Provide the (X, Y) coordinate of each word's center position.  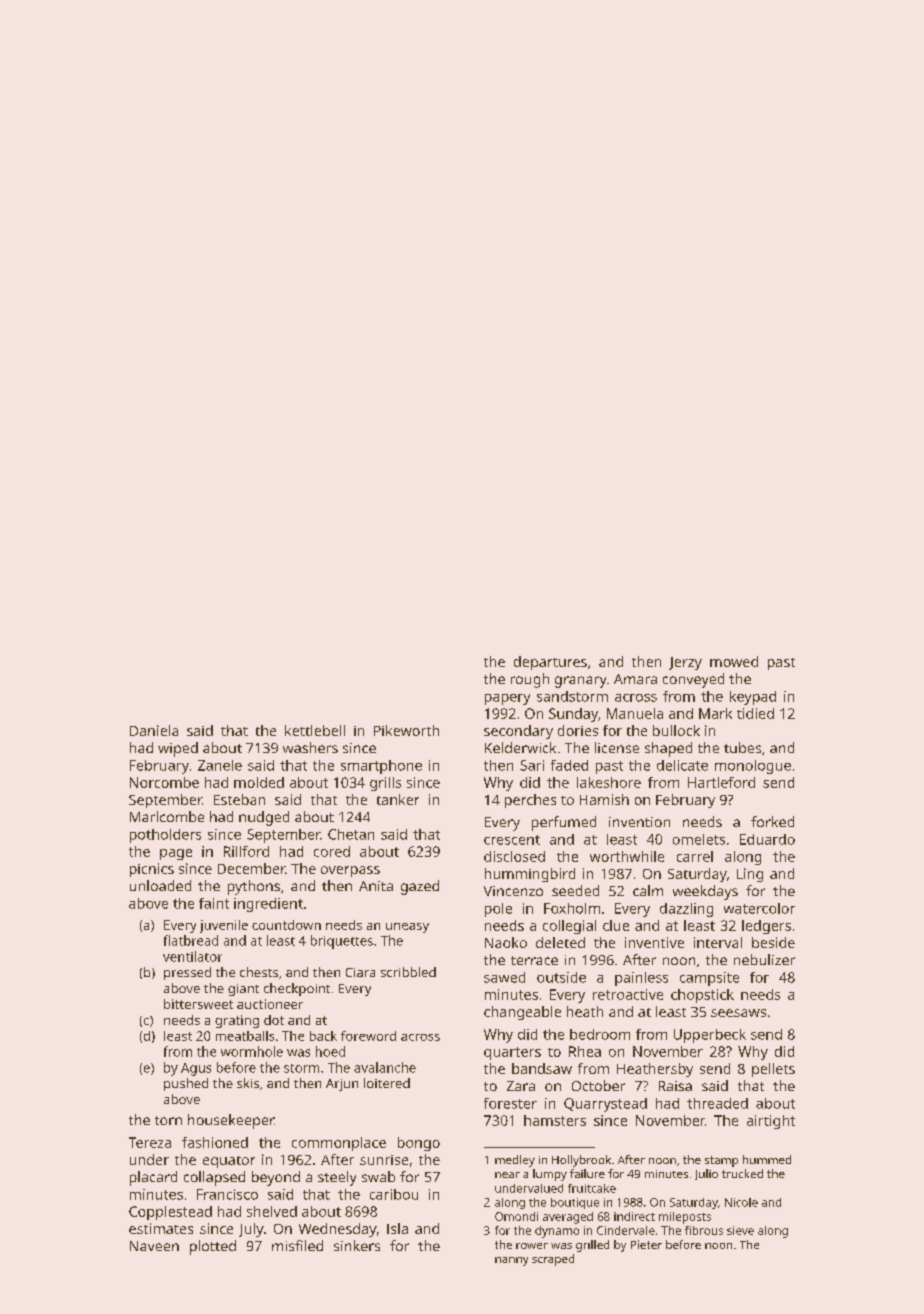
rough (530, 680)
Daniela (154, 730)
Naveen (154, 1246)
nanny (511, 1261)
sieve (740, 1230)
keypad (753, 698)
